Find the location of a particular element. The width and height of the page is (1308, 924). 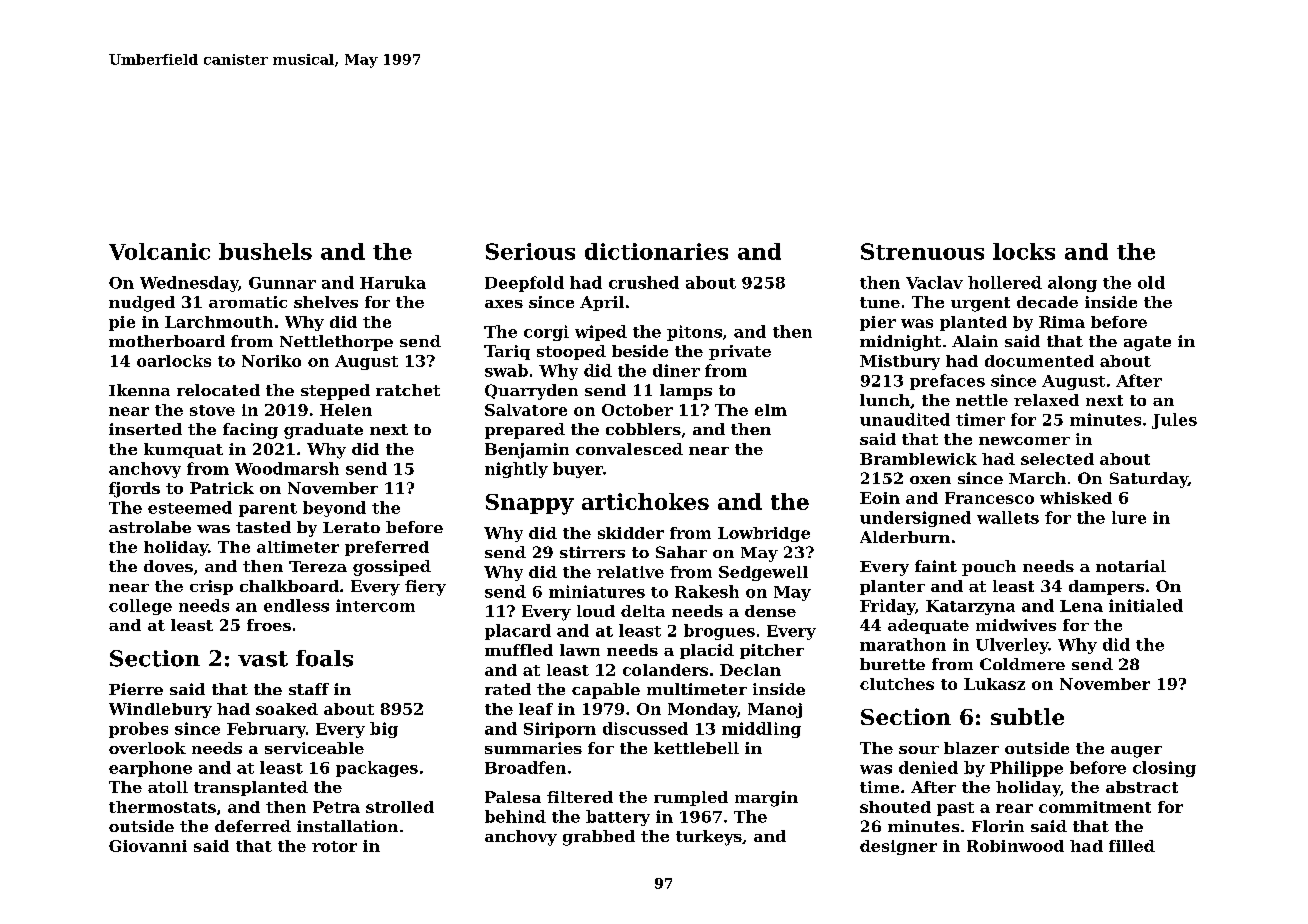

Windlebury is located at coordinates (160, 710).
